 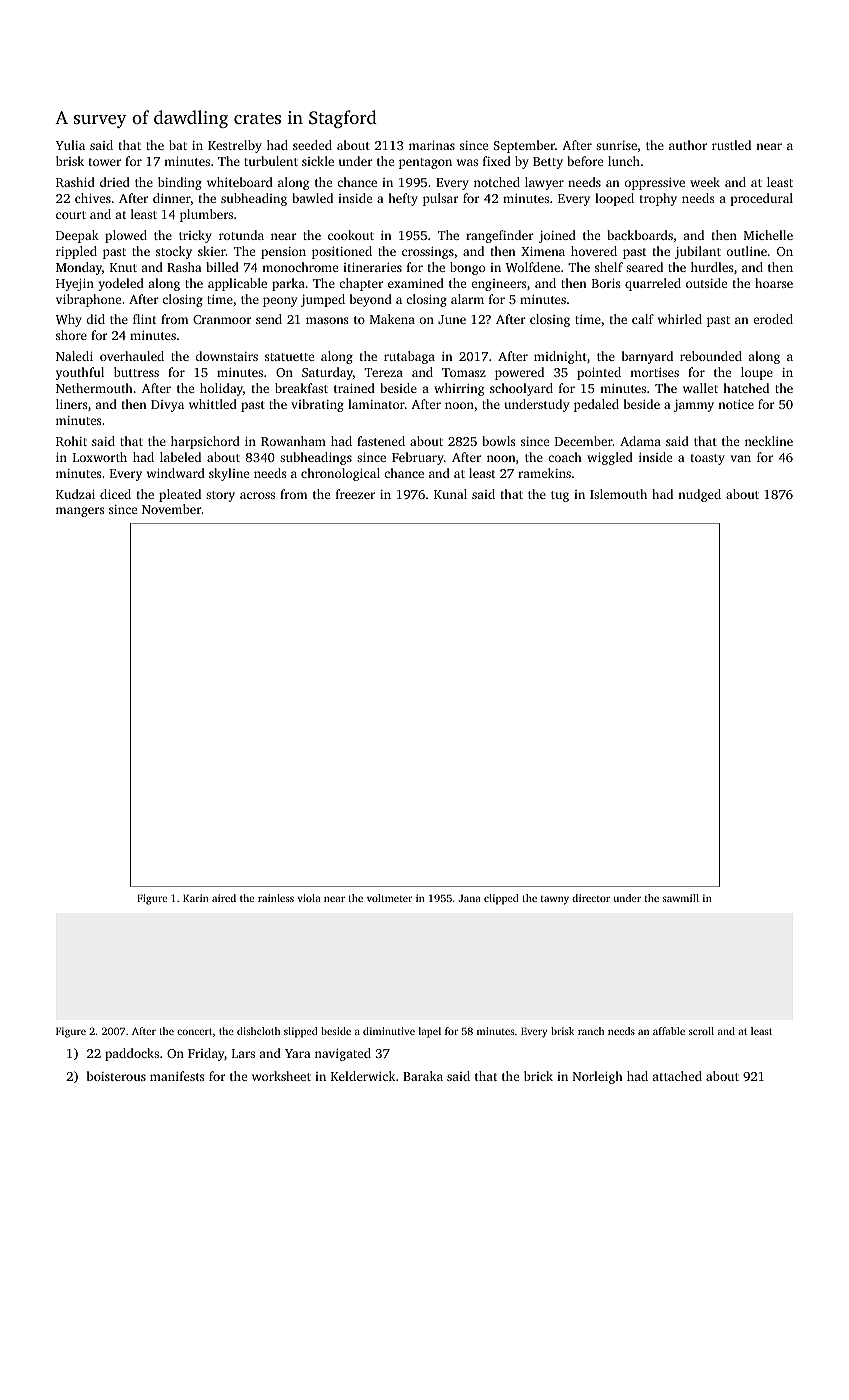 What do you see at coordinates (618, 494) in the page?
I see `Islemouth` at bounding box center [618, 494].
